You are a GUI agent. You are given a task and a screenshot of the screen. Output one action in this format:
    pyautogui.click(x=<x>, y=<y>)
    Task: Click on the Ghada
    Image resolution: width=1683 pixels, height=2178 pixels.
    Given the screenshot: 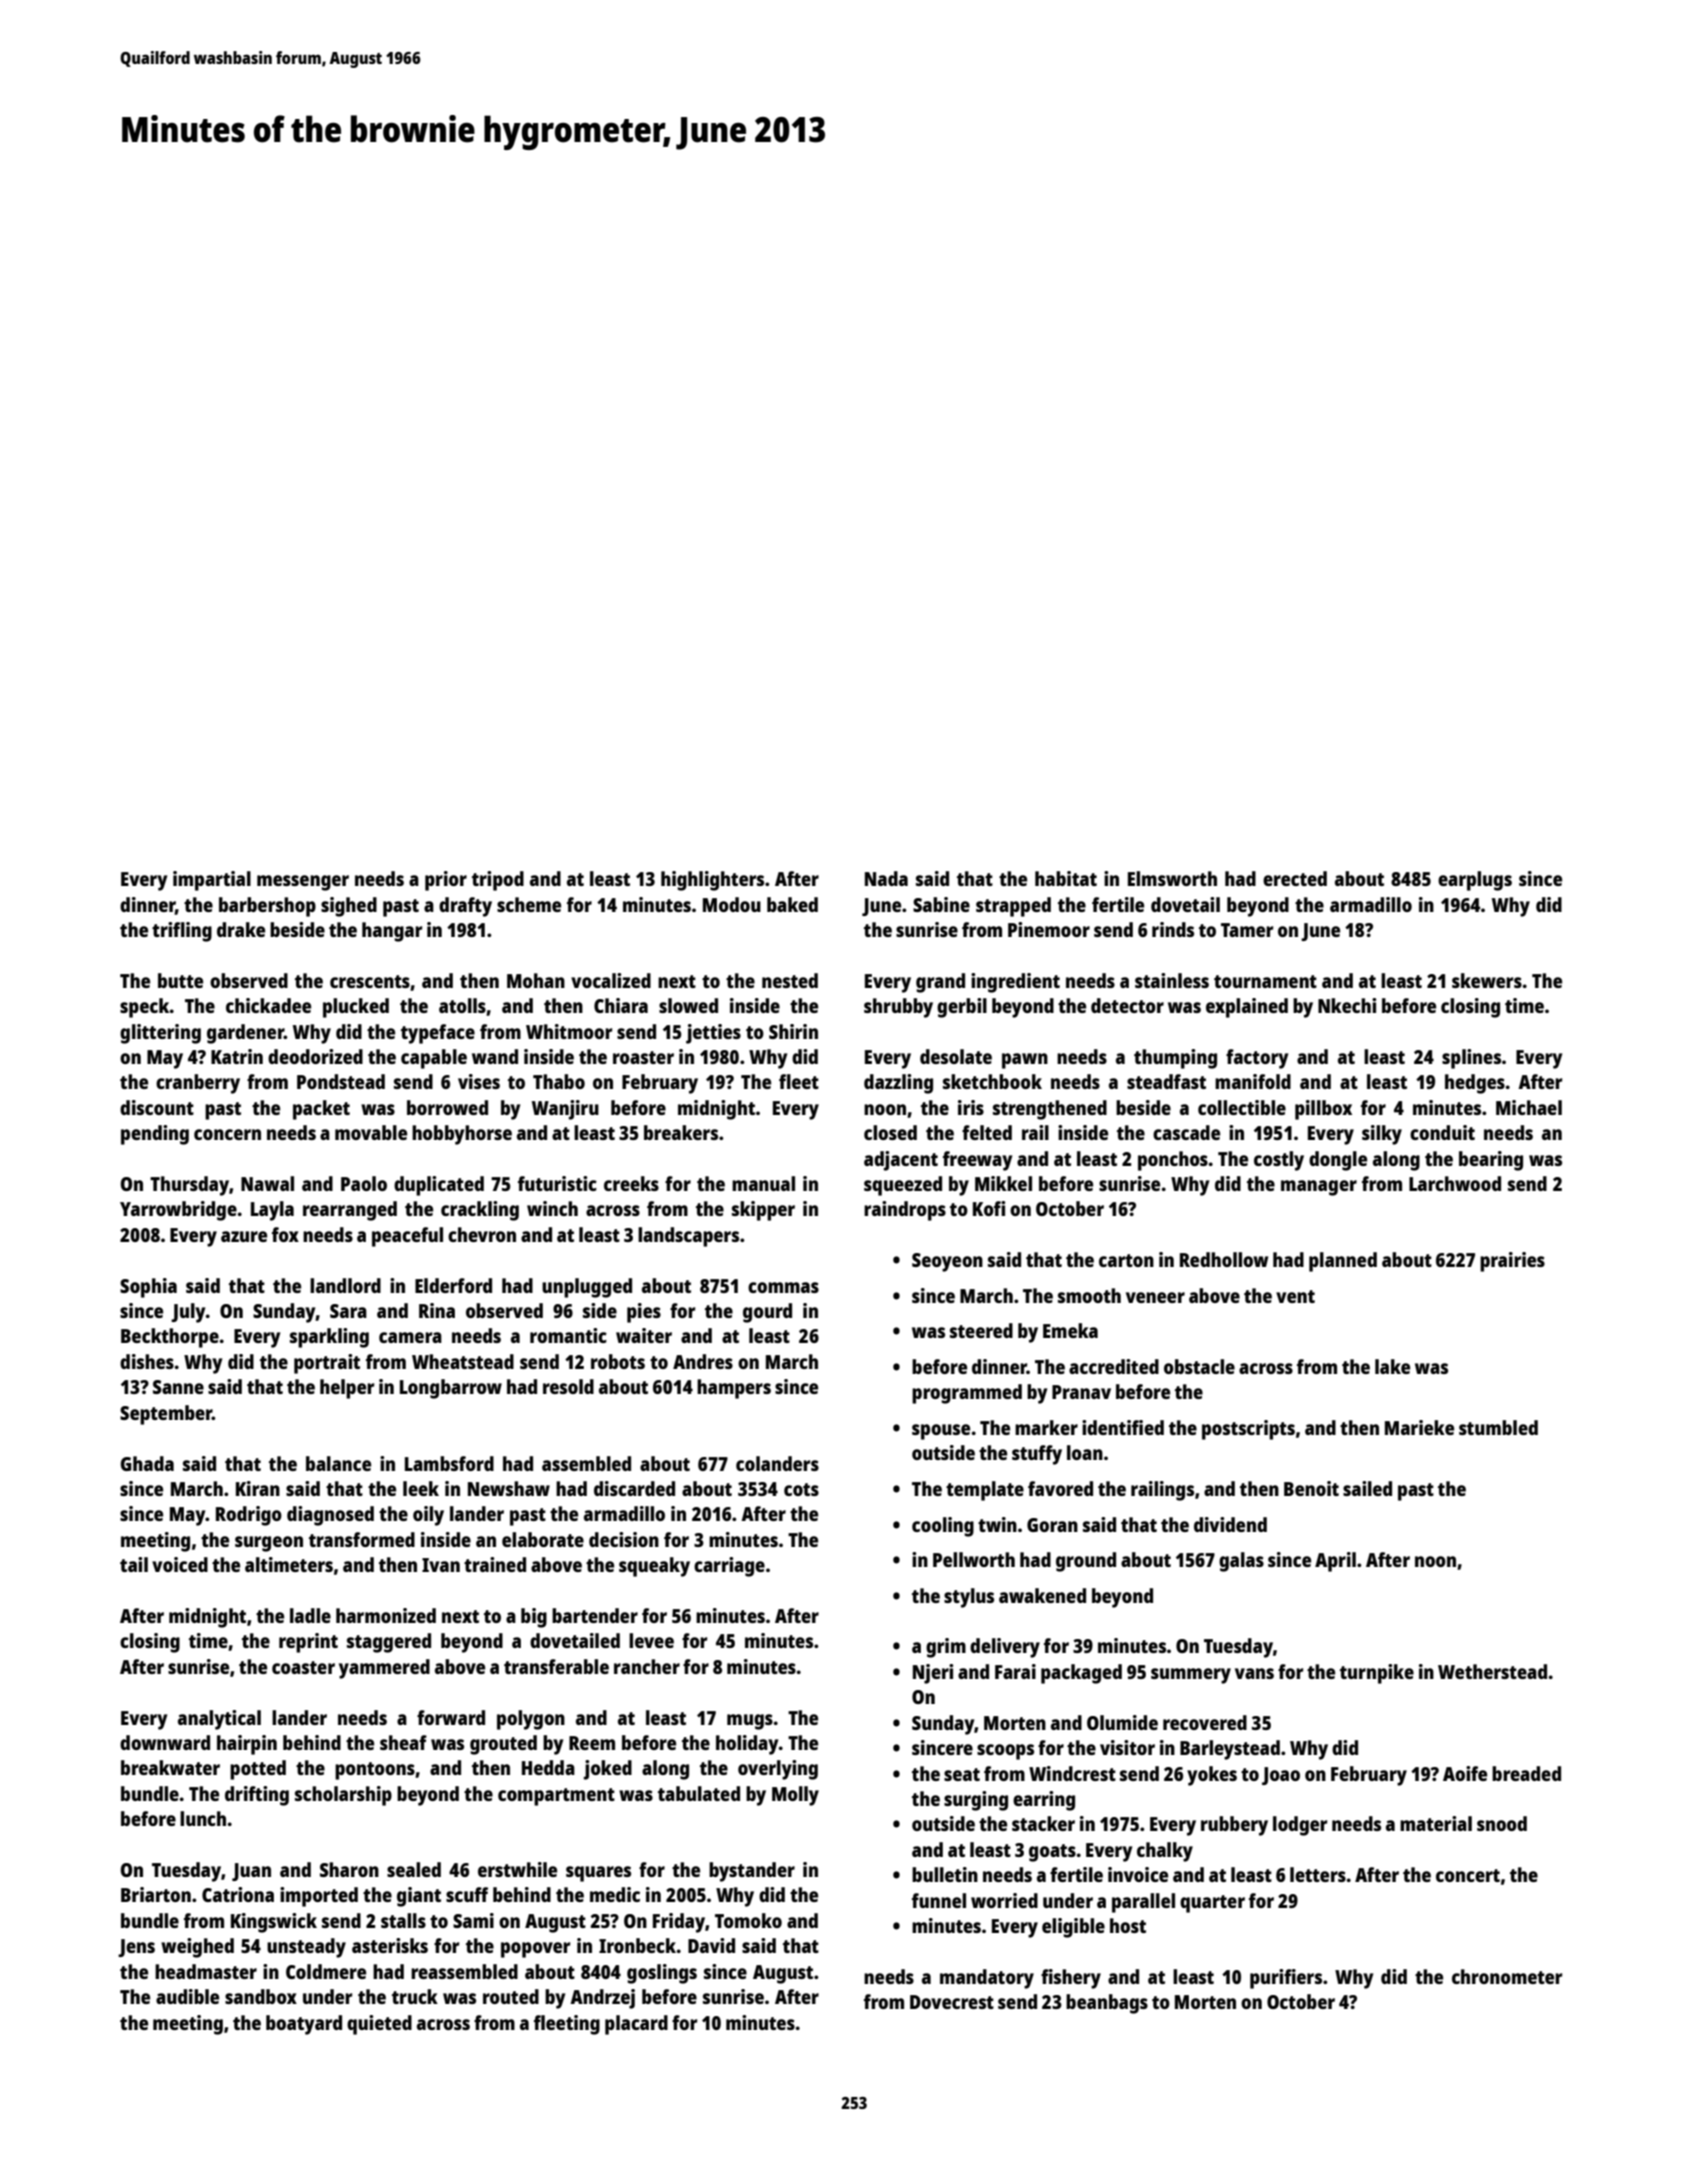 What is the action you would take?
    pyautogui.click(x=147, y=1463)
